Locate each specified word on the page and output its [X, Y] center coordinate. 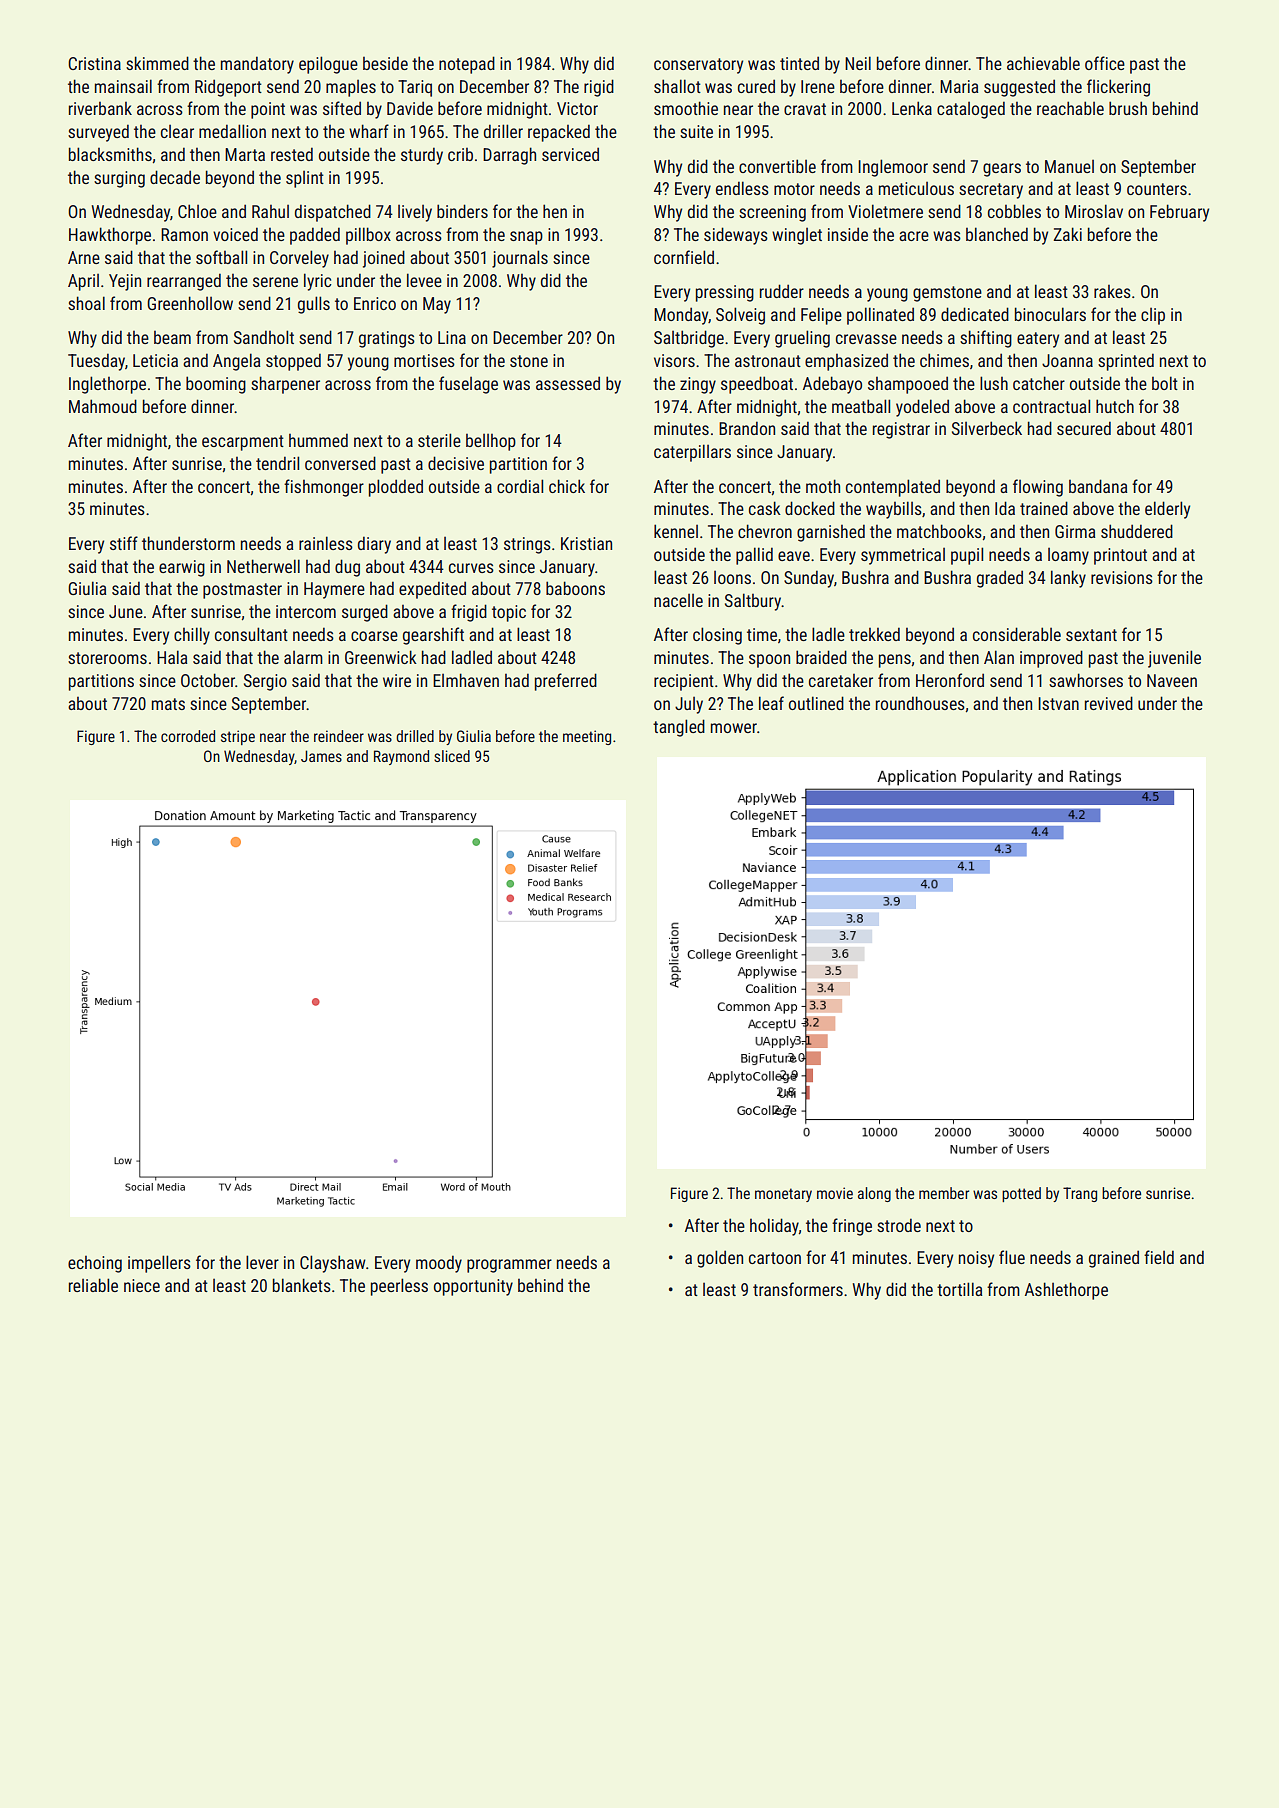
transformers [798, 1289]
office [1105, 63]
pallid [754, 556]
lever [262, 1262]
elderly [1167, 510]
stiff [124, 543]
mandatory [257, 65]
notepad [467, 65]
